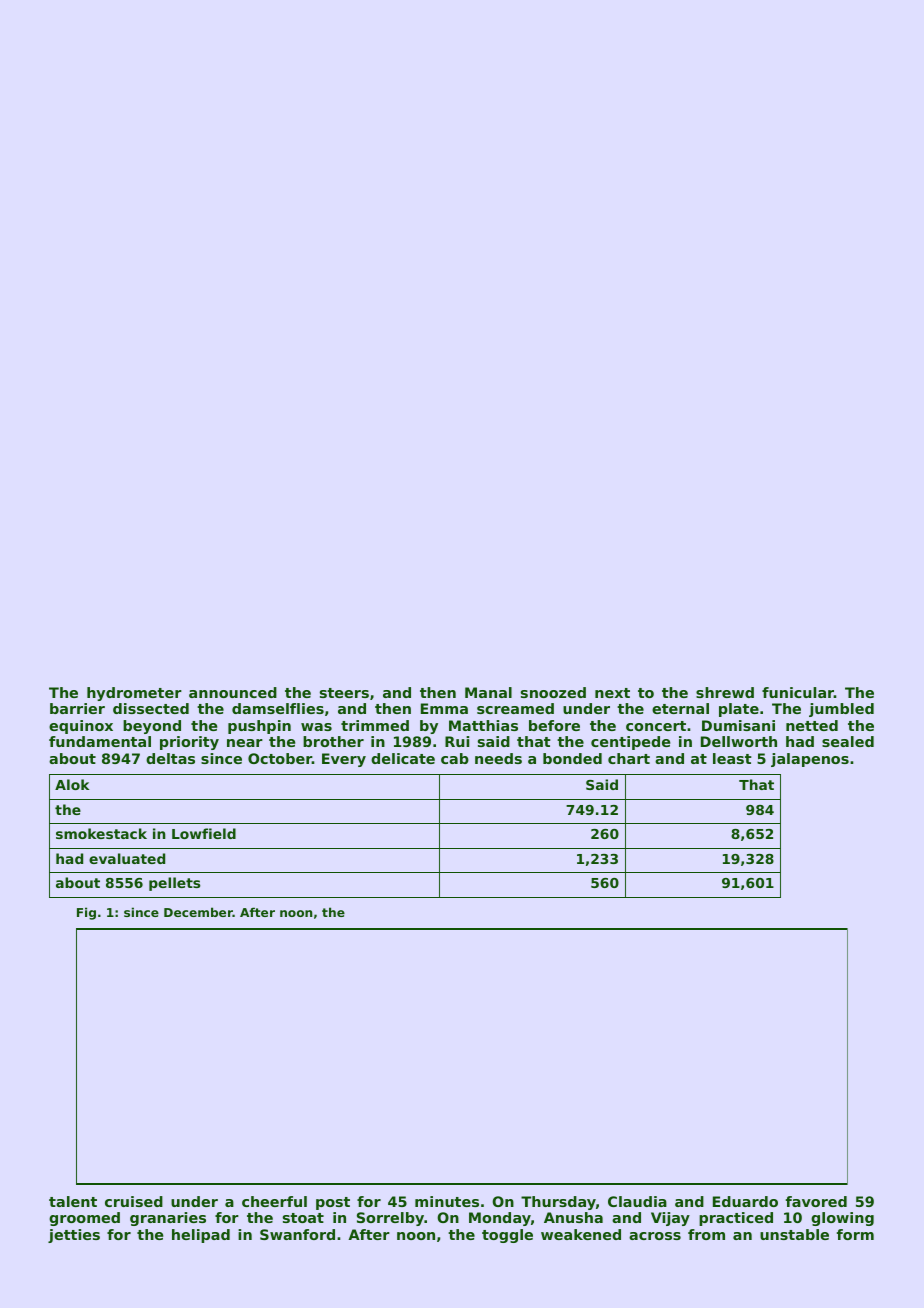 The width and height of the screenshot is (924, 1308). I want to click on steers, so click(344, 693).
